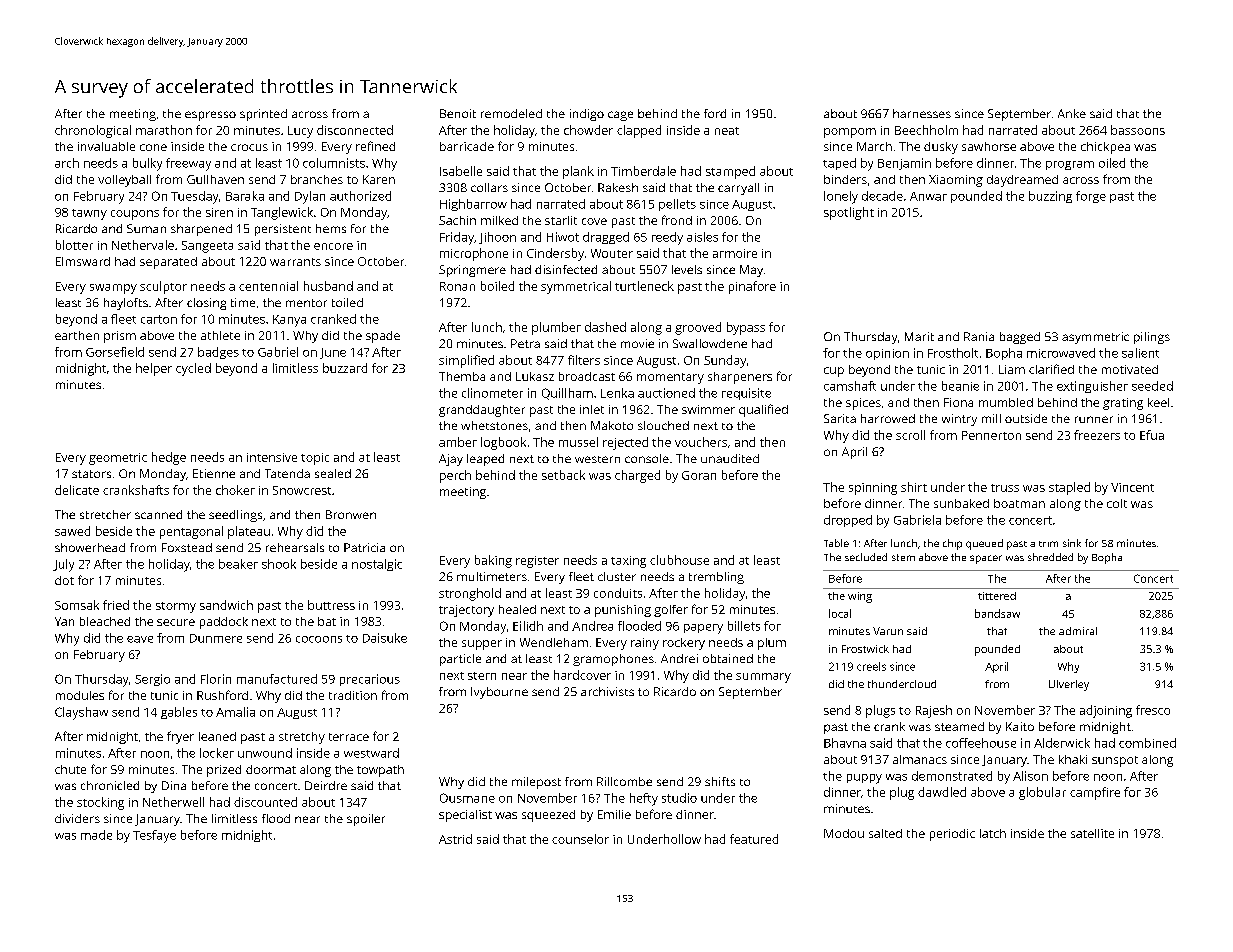 Image resolution: width=1233 pixels, height=952 pixels. What do you see at coordinates (176, 607) in the screenshot?
I see `stormy` at bounding box center [176, 607].
